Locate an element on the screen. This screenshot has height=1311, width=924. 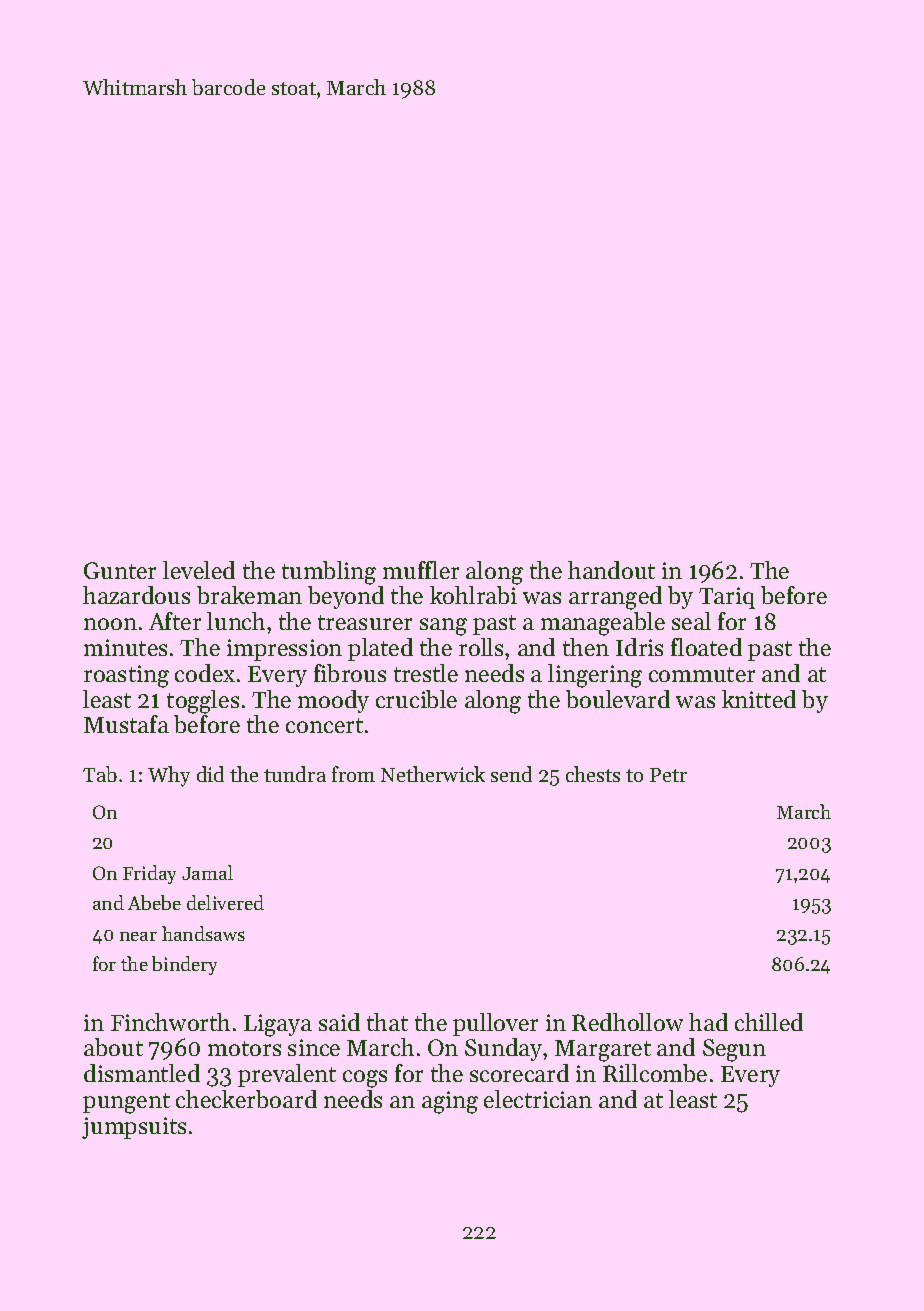
handout is located at coordinates (611, 570).
